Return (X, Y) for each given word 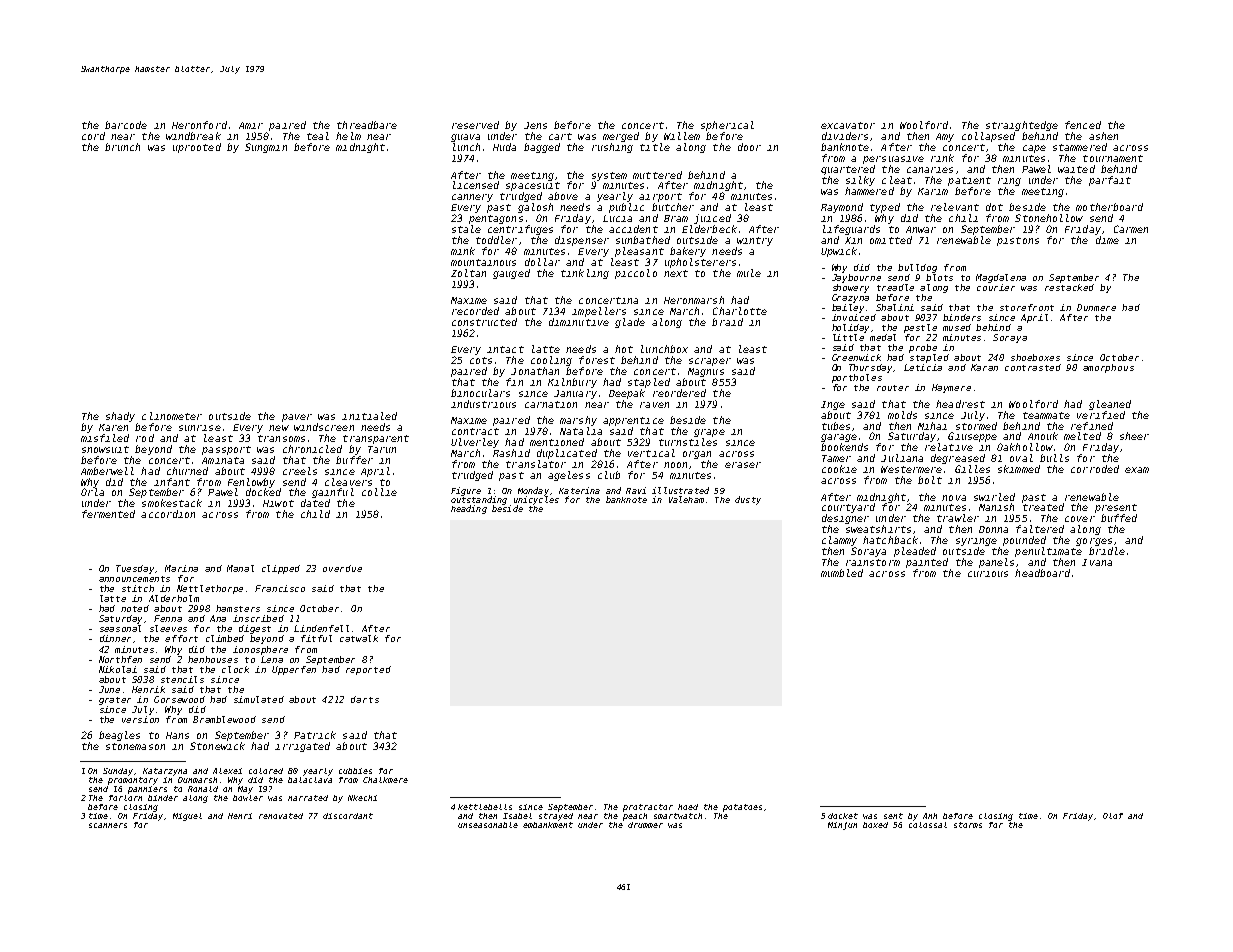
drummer (645, 825)
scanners (108, 825)
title (655, 147)
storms (968, 825)
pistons (1018, 241)
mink (463, 251)
